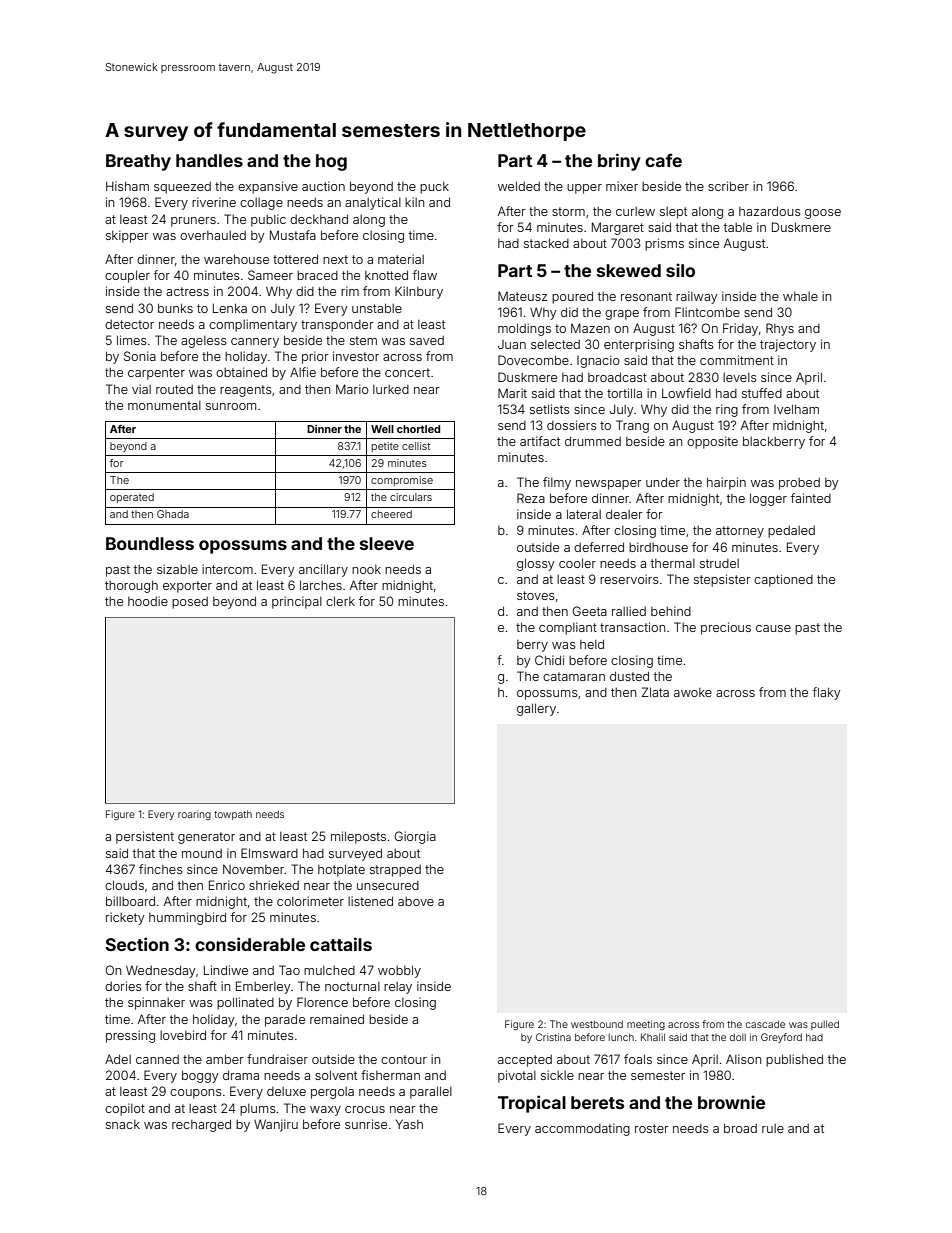 This screenshot has height=1233, width=952. Describe the element at coordinates (652, 1128) in the screenshot. I see `roster` at that location.
